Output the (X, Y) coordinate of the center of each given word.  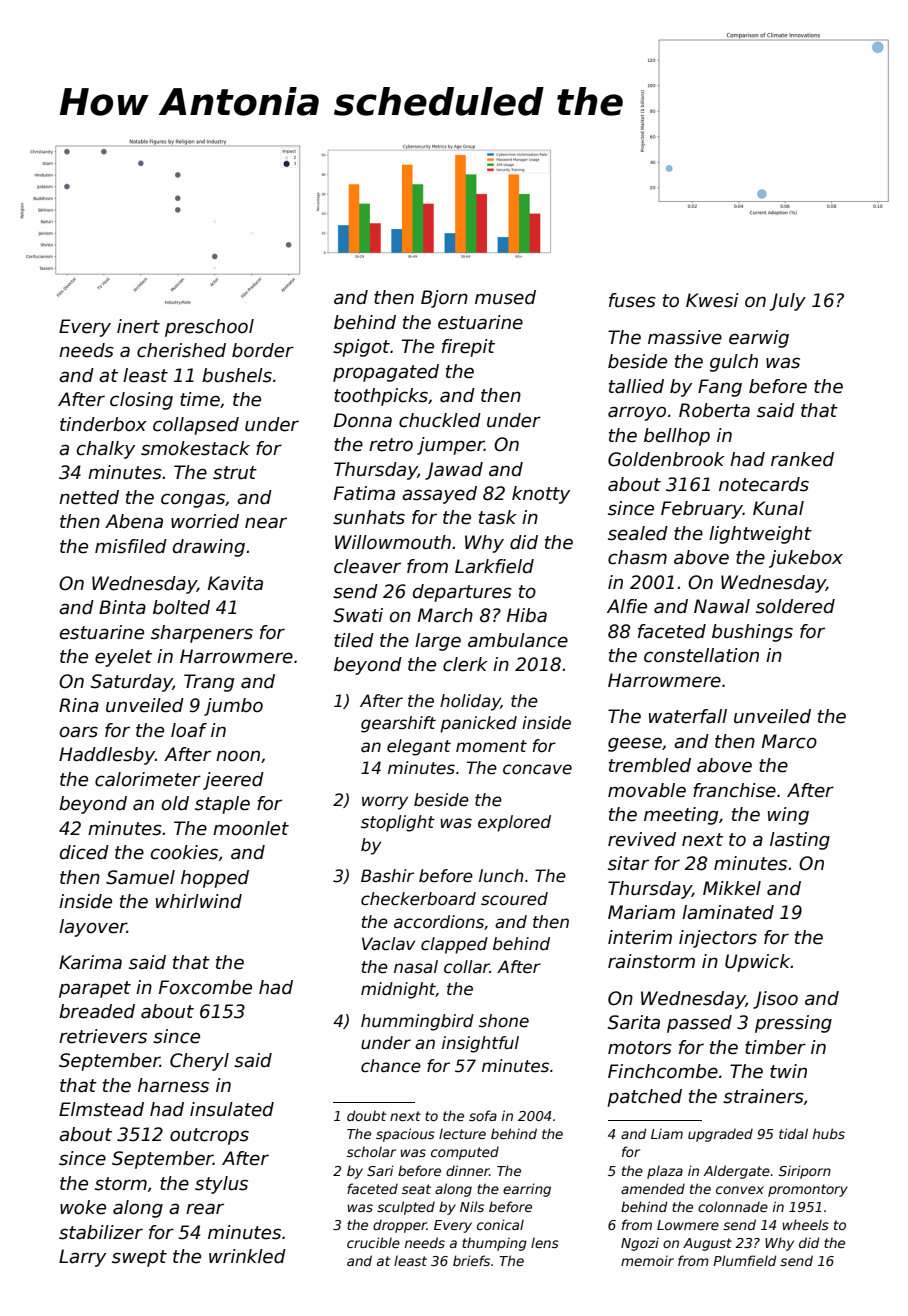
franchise (734, 790)
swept (139, 1258)
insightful (480, 1044)
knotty (541, 495)
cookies (184, 852)
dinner (467, 1170)
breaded (97, 1011)
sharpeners (202, 634)
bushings (752, 633)
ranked (802, 459)
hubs (829, 1133)
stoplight (398, 823)
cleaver (367, 566)
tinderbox (103, 424)
